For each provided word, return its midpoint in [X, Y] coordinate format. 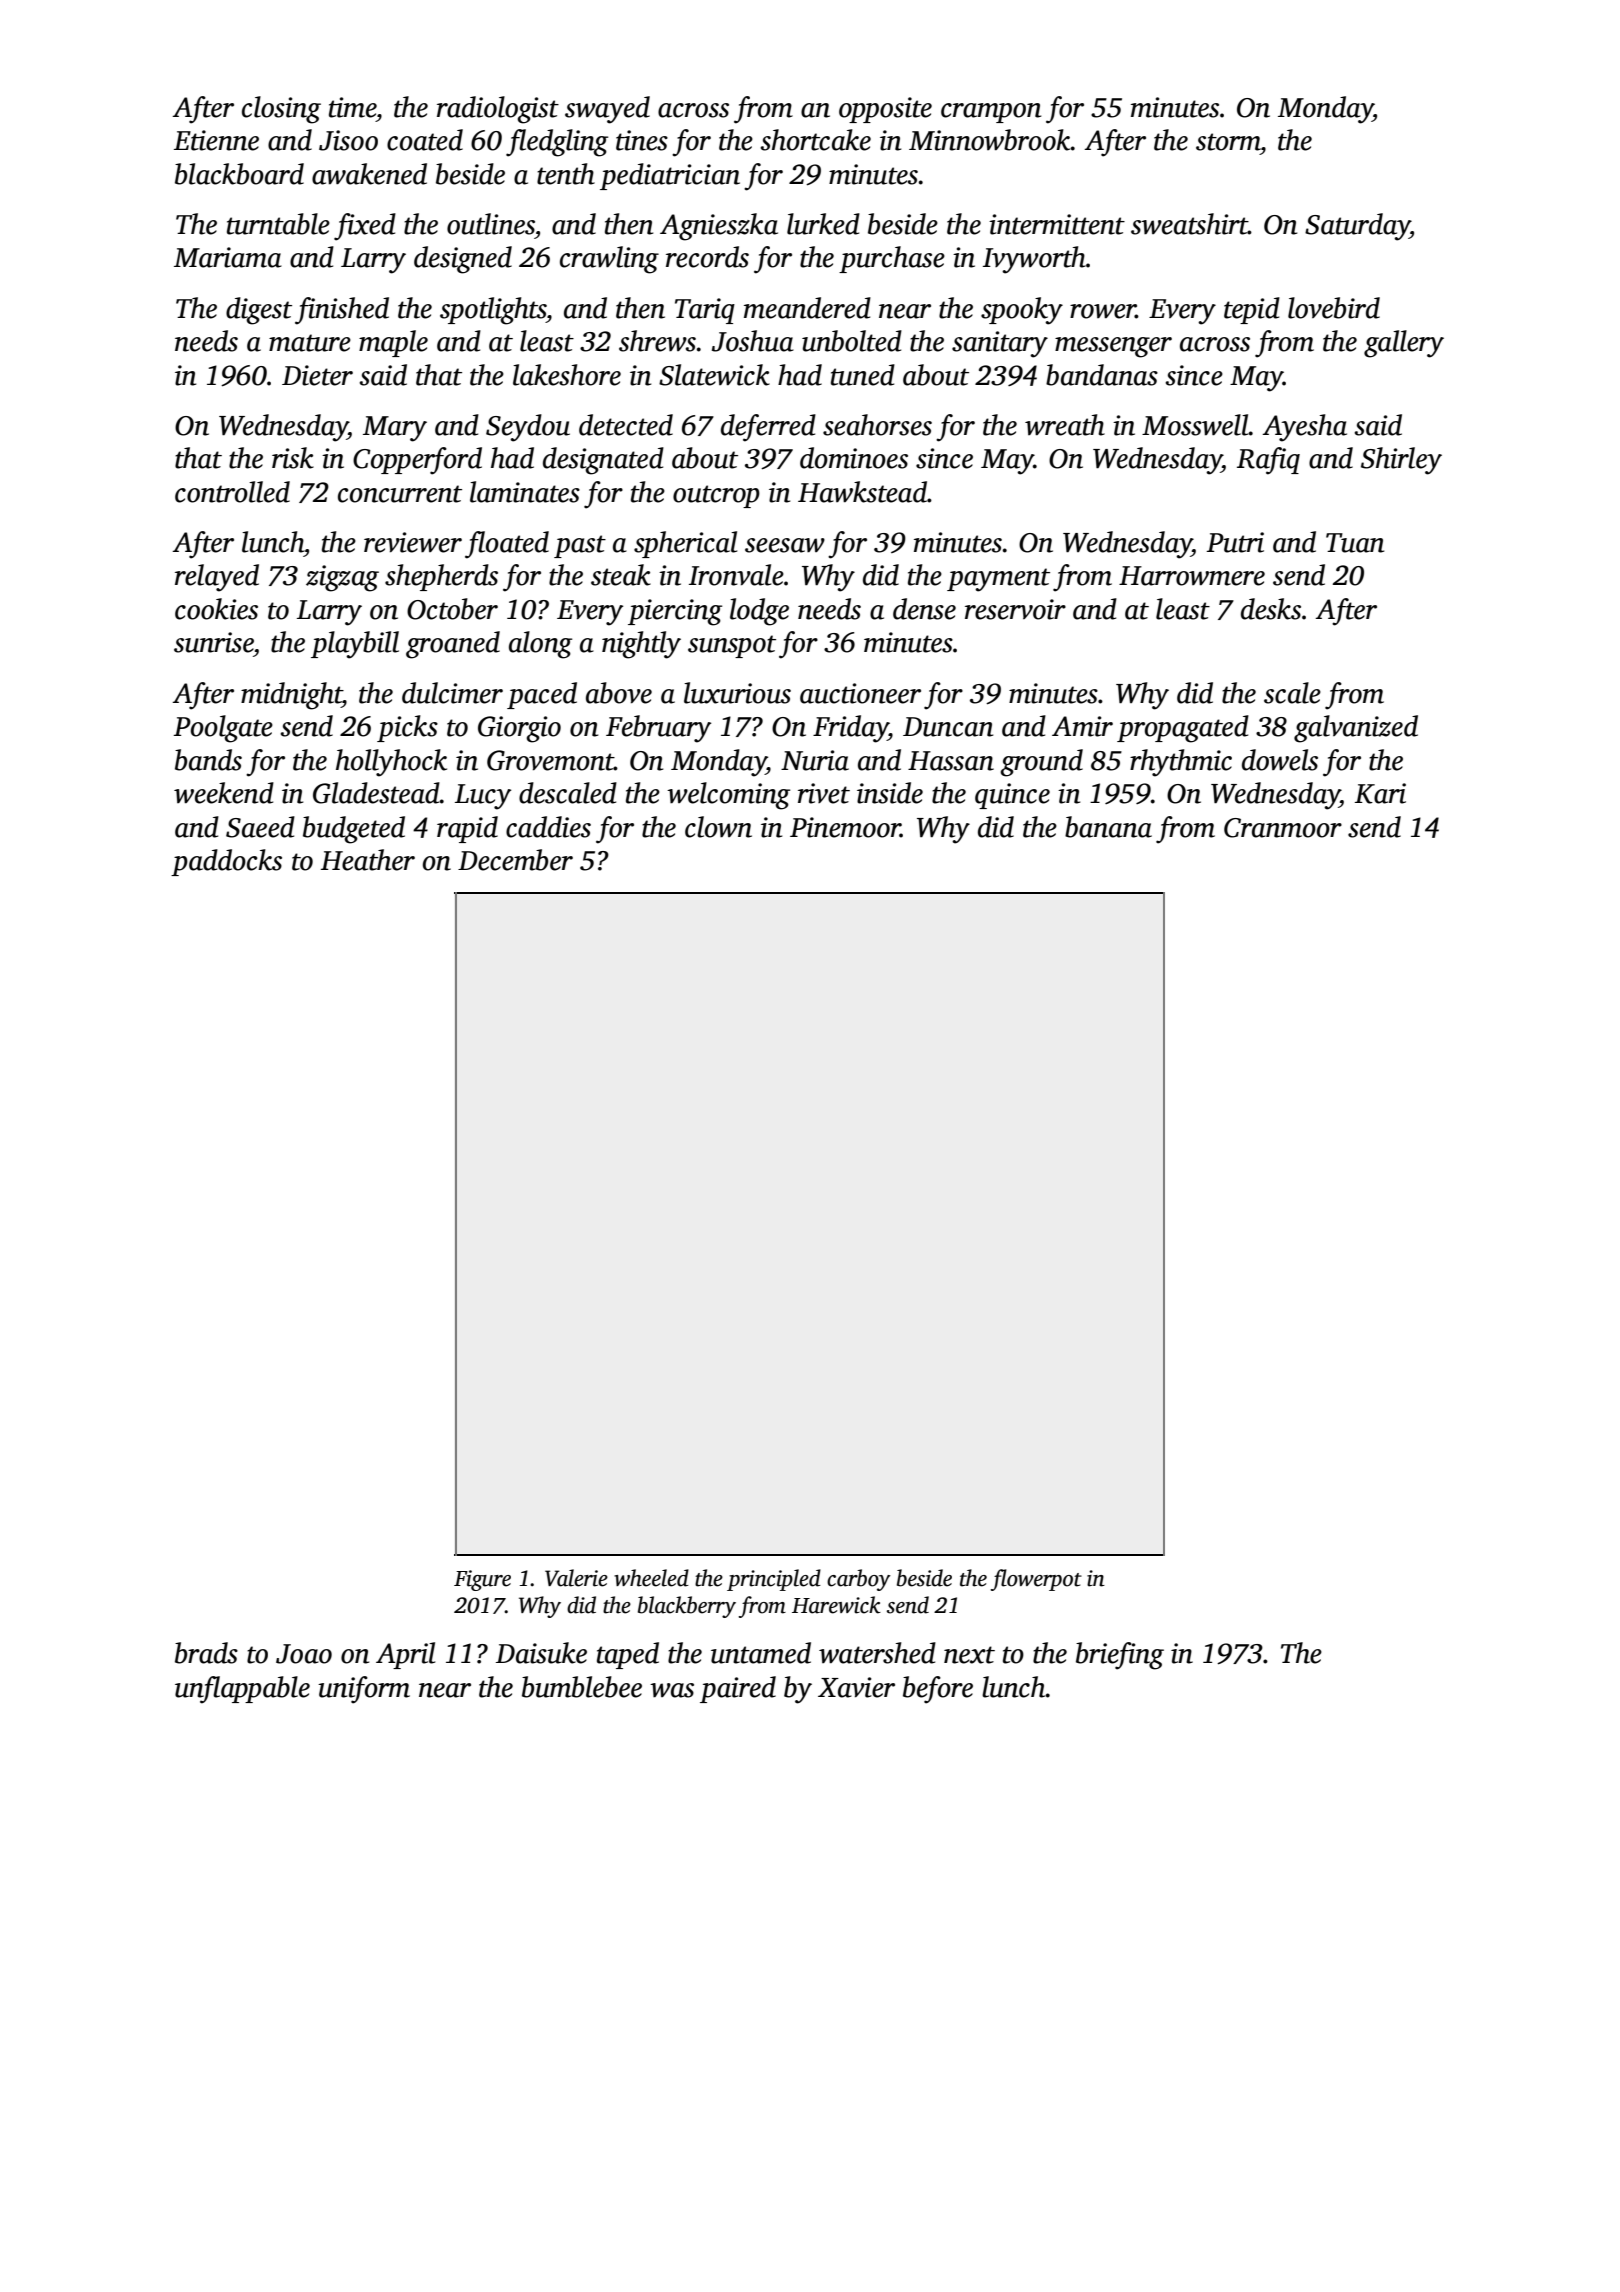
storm [1228, 142]
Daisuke [541, 1653]
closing [281, 110]
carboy [859, 1580]
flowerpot [1036, 1580]
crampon [991, 113]
